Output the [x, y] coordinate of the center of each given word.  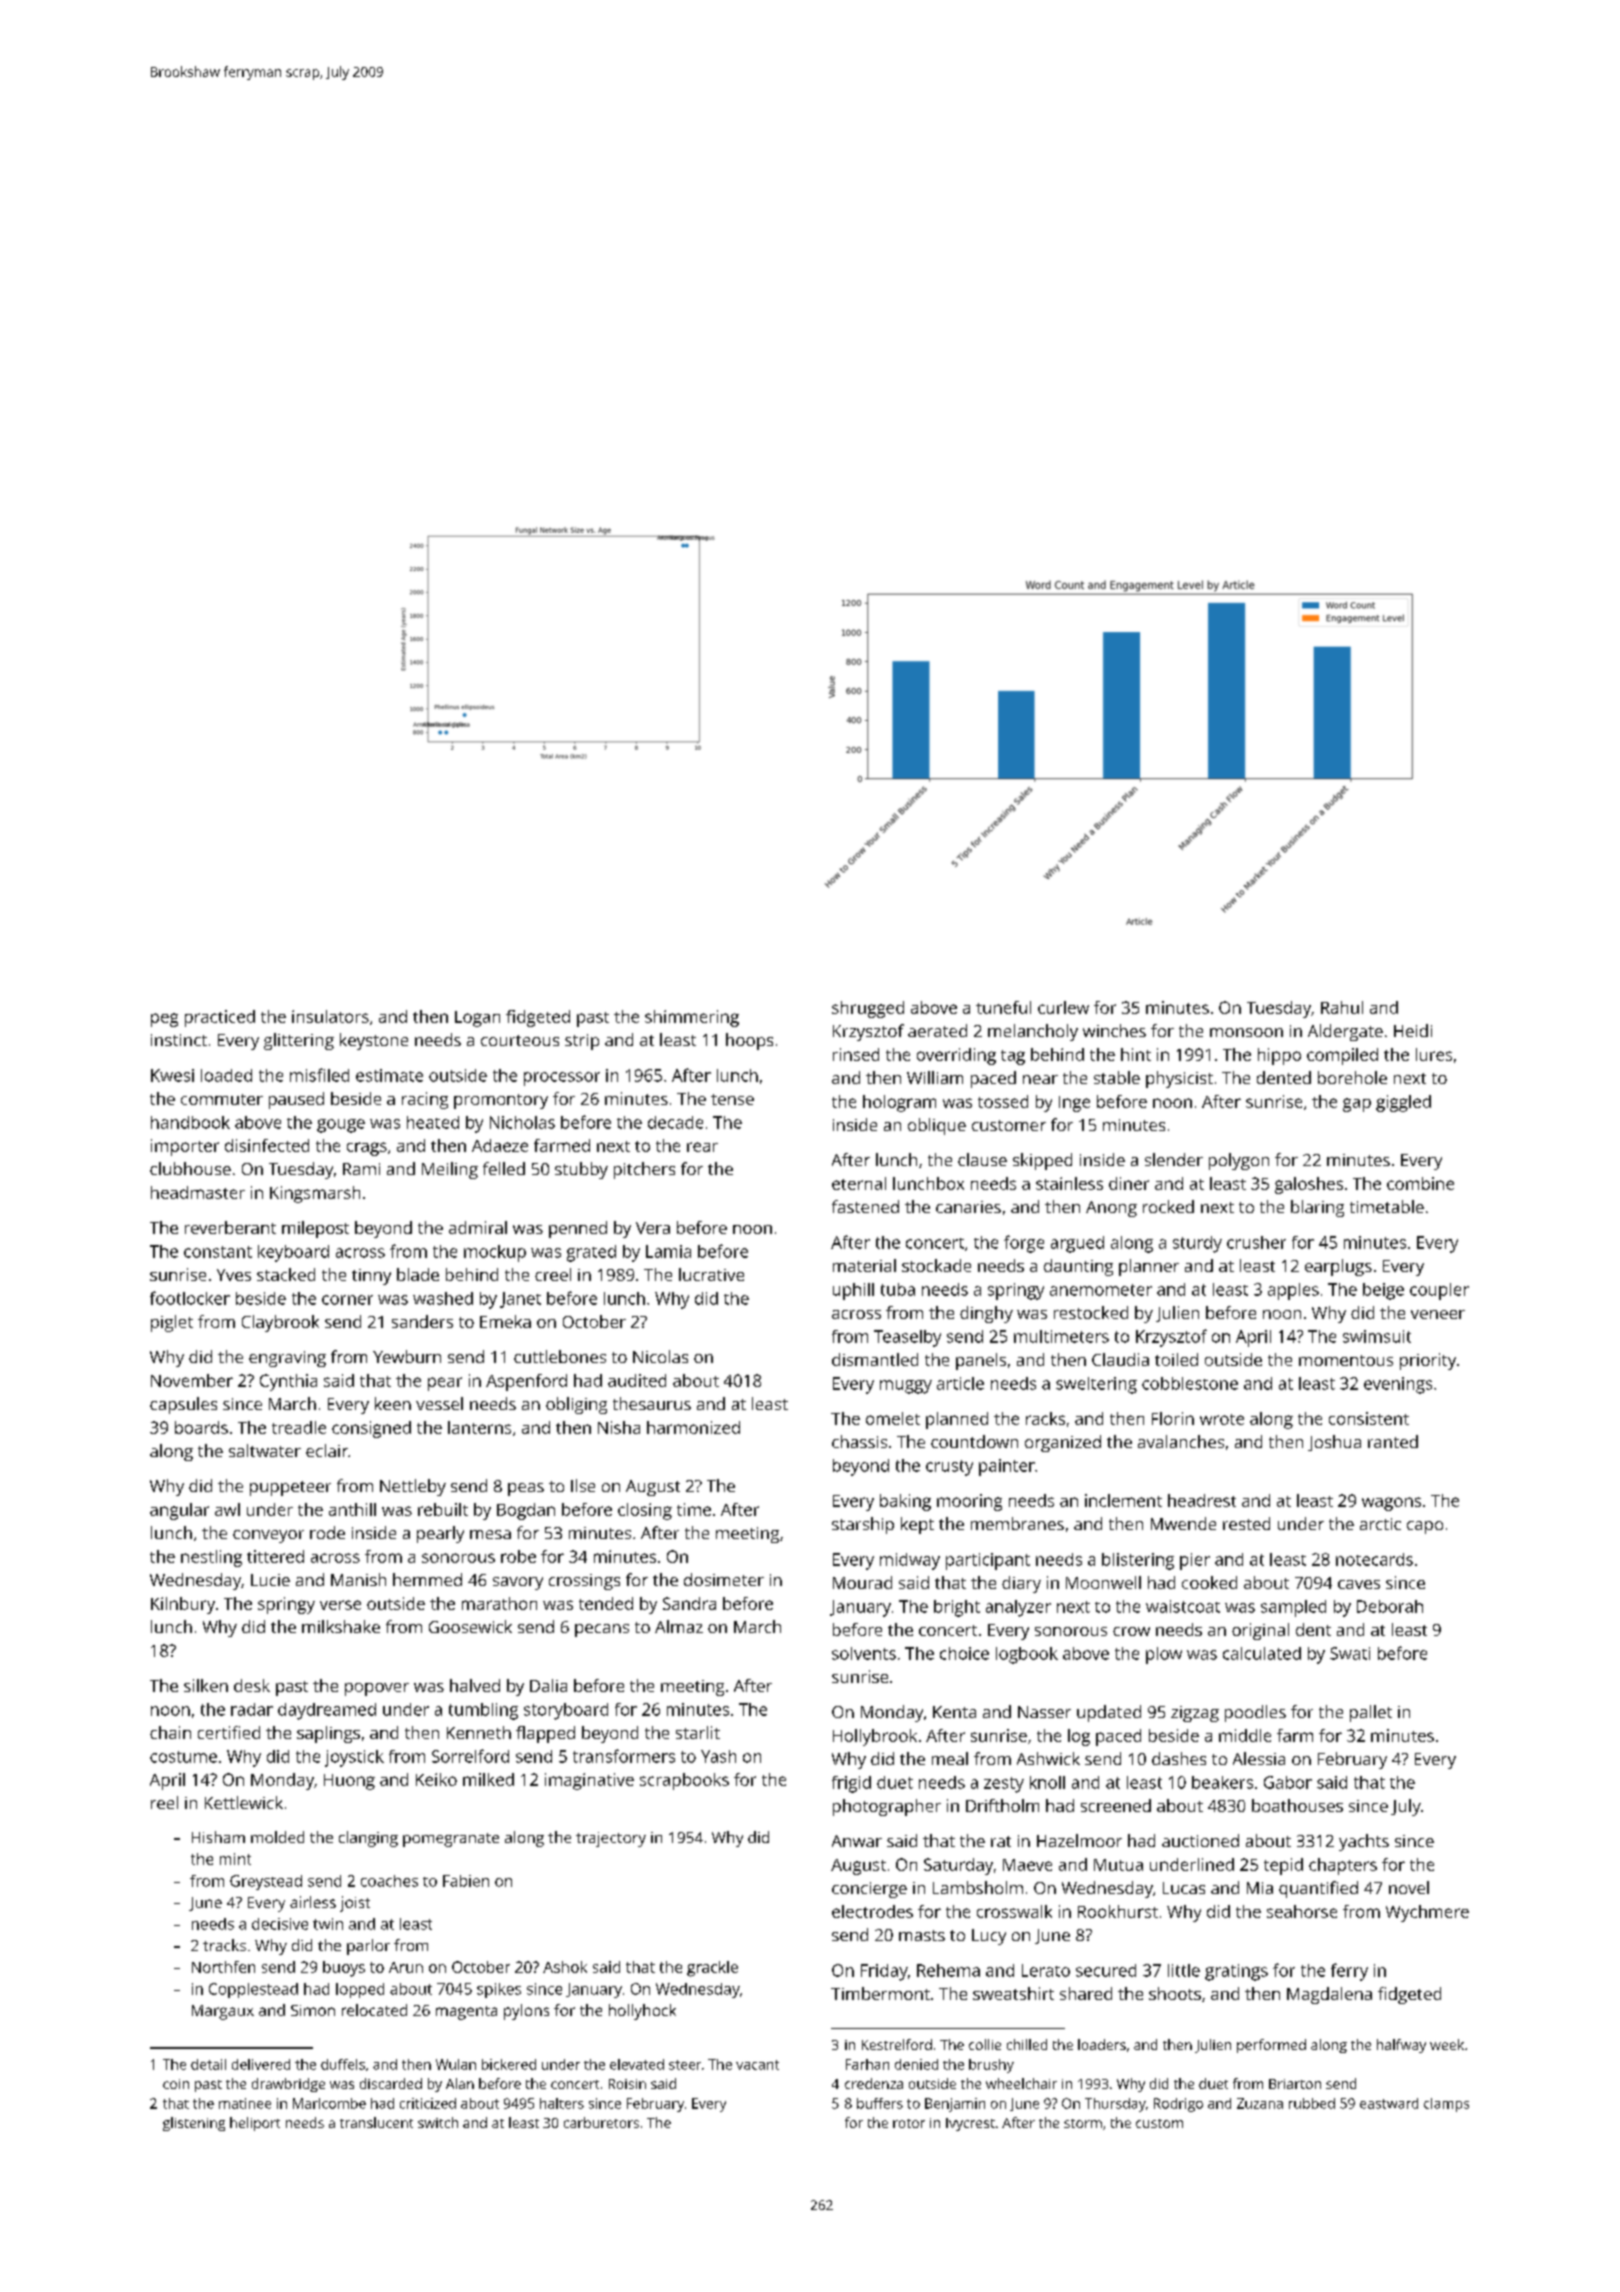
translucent [376, 2122]
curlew [1063, 1007]
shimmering [692, 1018]
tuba [898, 1289]
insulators [330, 1016]
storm [1083, 2123]
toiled [1176, 1359]
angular [179, 1511]
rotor [909, 2123]
